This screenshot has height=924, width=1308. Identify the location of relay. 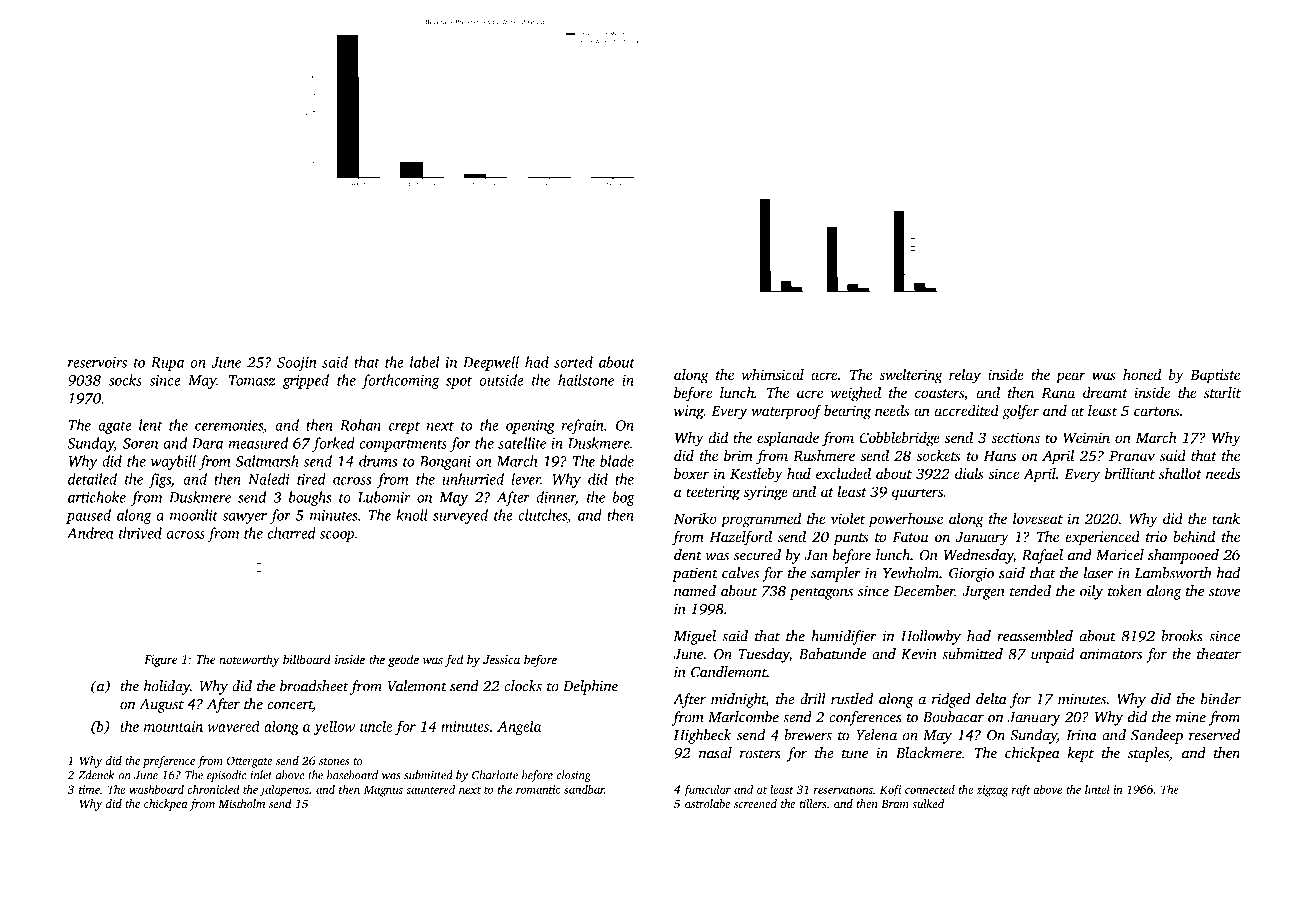
(965, 376).
